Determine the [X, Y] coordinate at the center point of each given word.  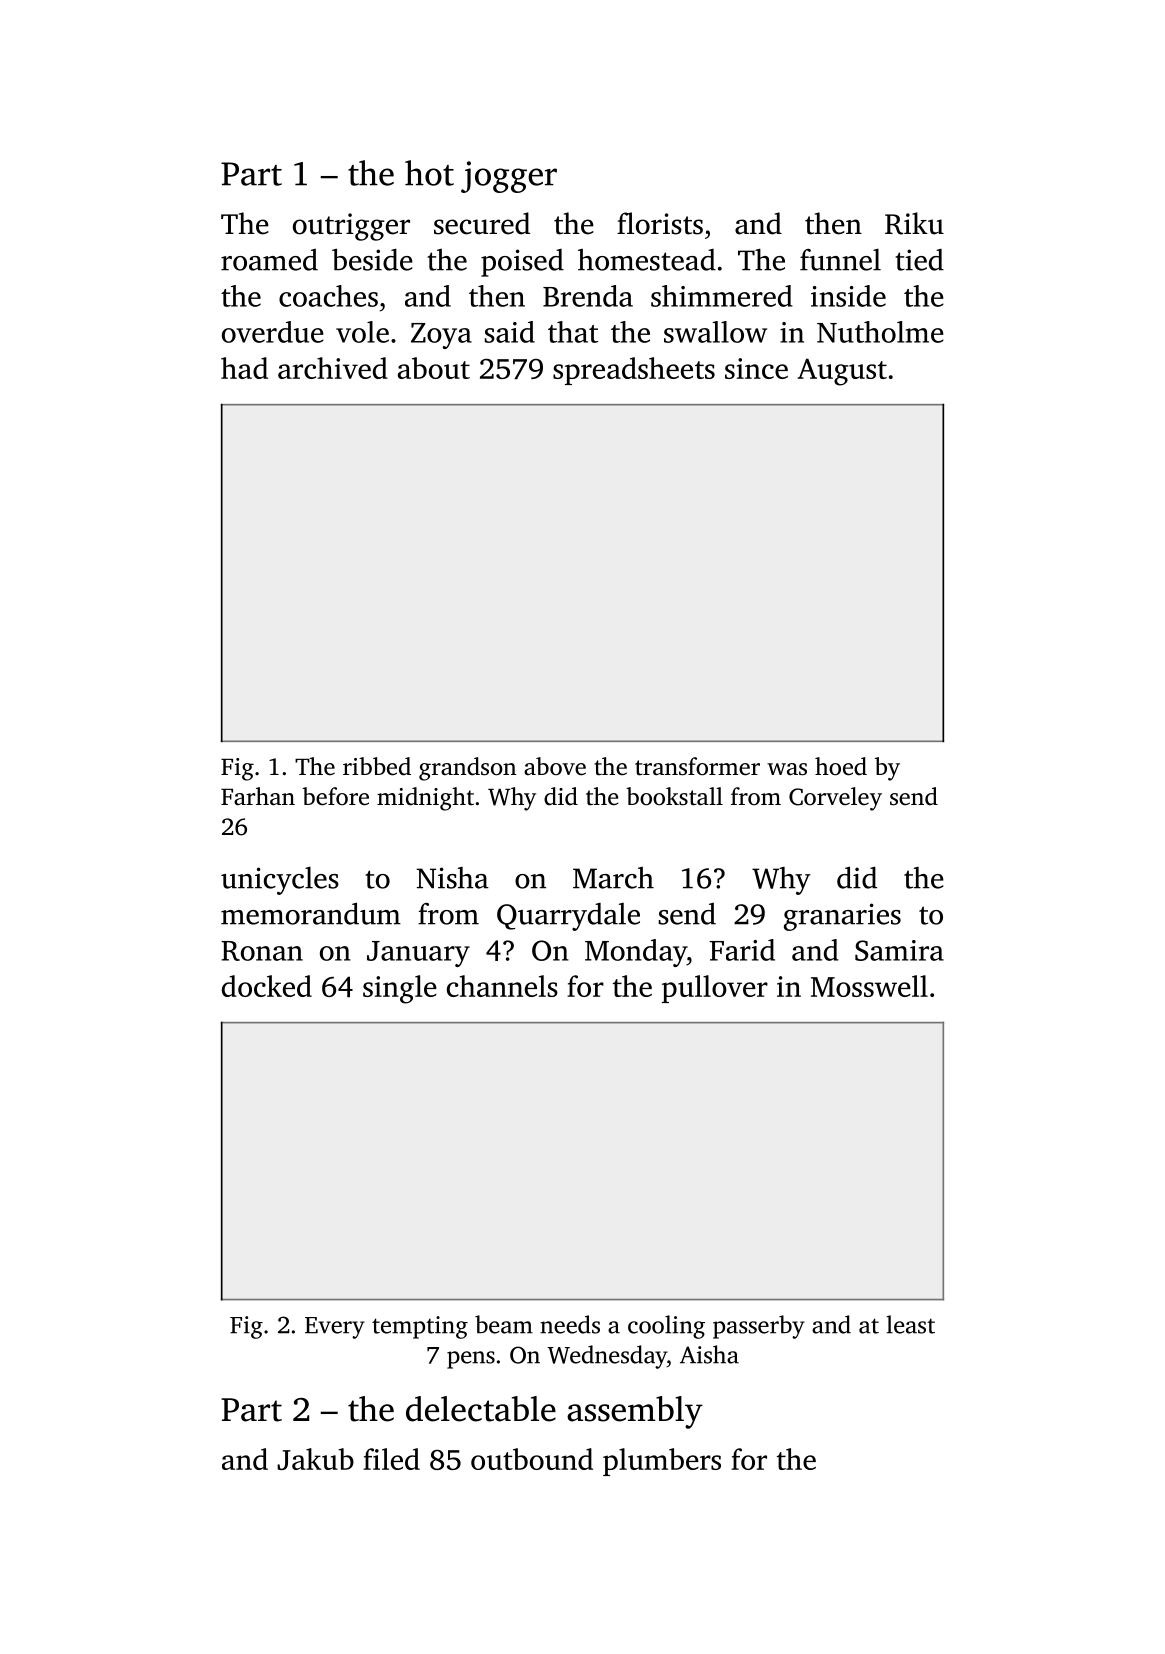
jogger [509, 177]
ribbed [377, 766]
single [400, 989]
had [244, 368]
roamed [269, 260]
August [842, 372]
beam [504, 1324]
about [434, 368]
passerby [759, 1327]
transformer [697, 766]
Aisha [709, 1354]
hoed [841, 766]
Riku [914, 223]
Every [335, 1328]
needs [570, 1324]
